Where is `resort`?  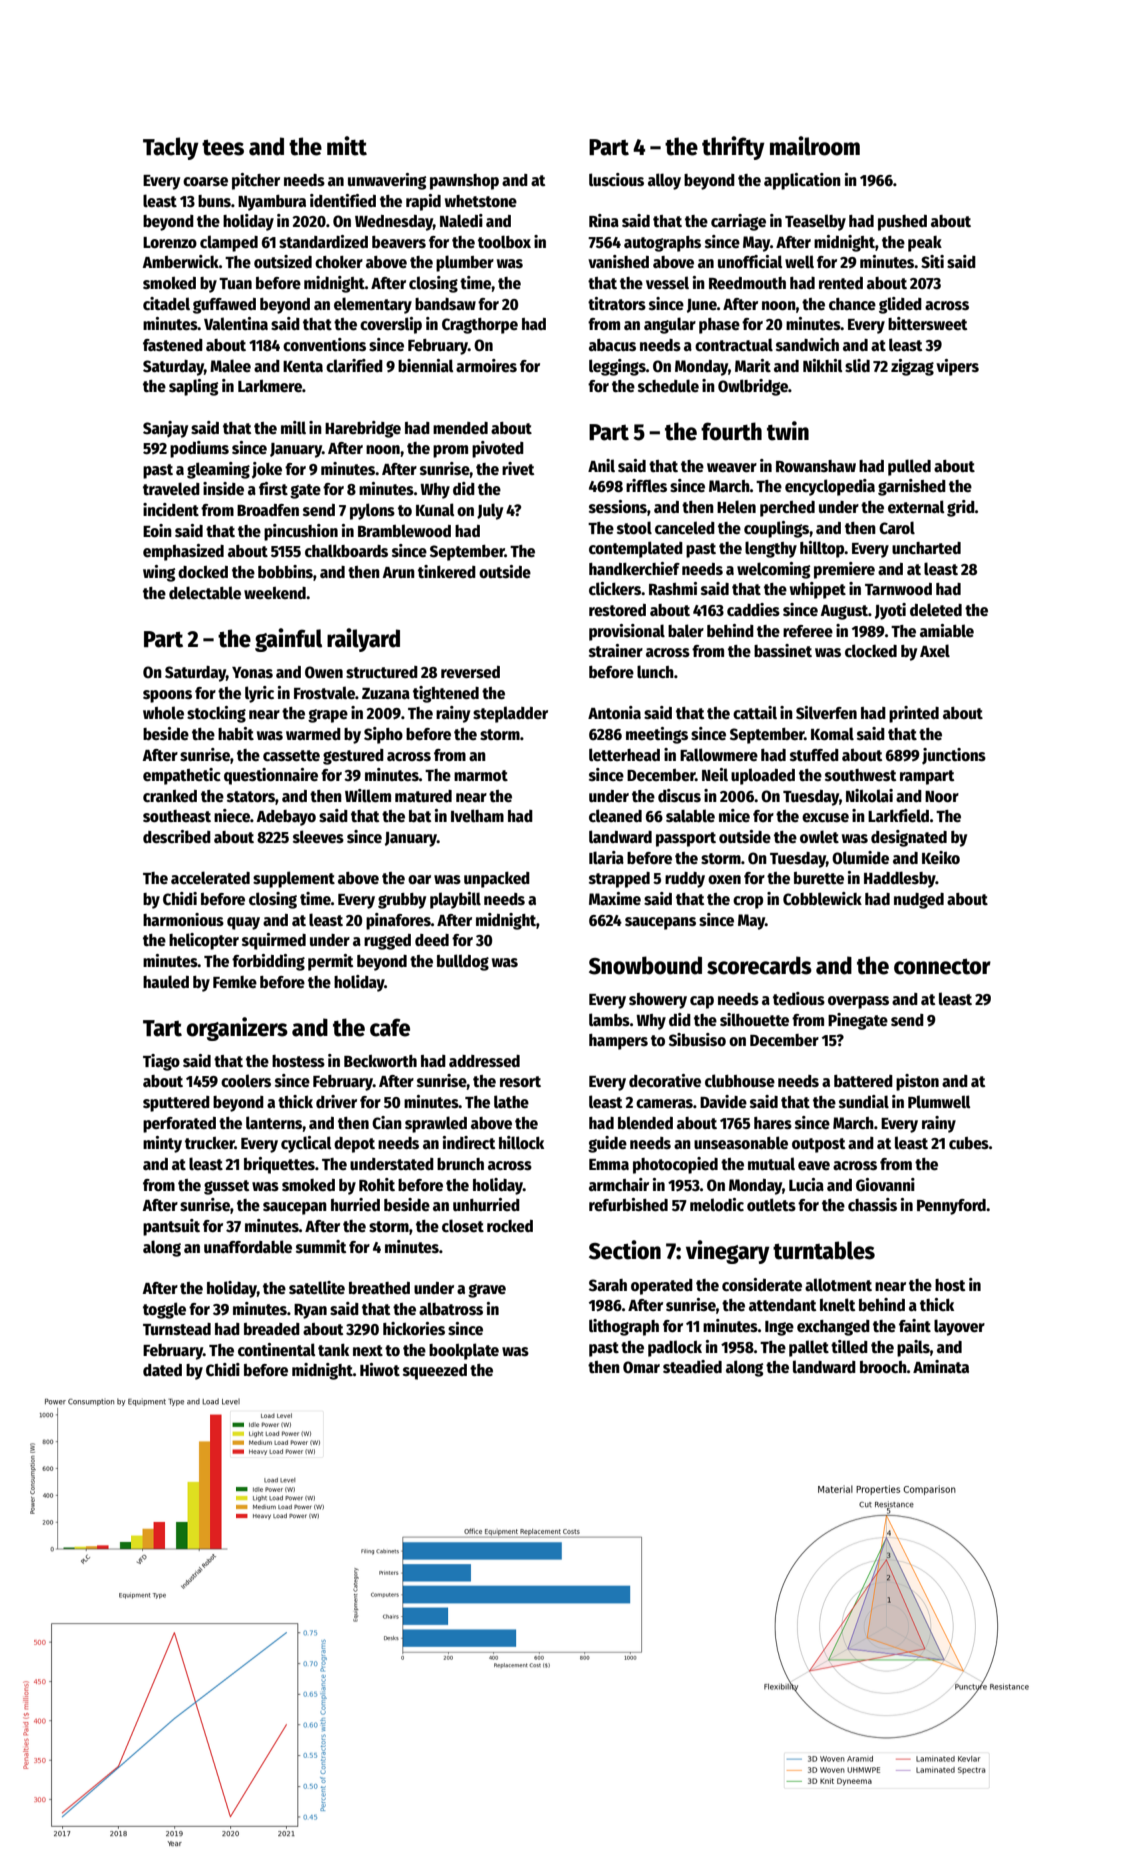 resort is located at coordinates (520, 1081).
